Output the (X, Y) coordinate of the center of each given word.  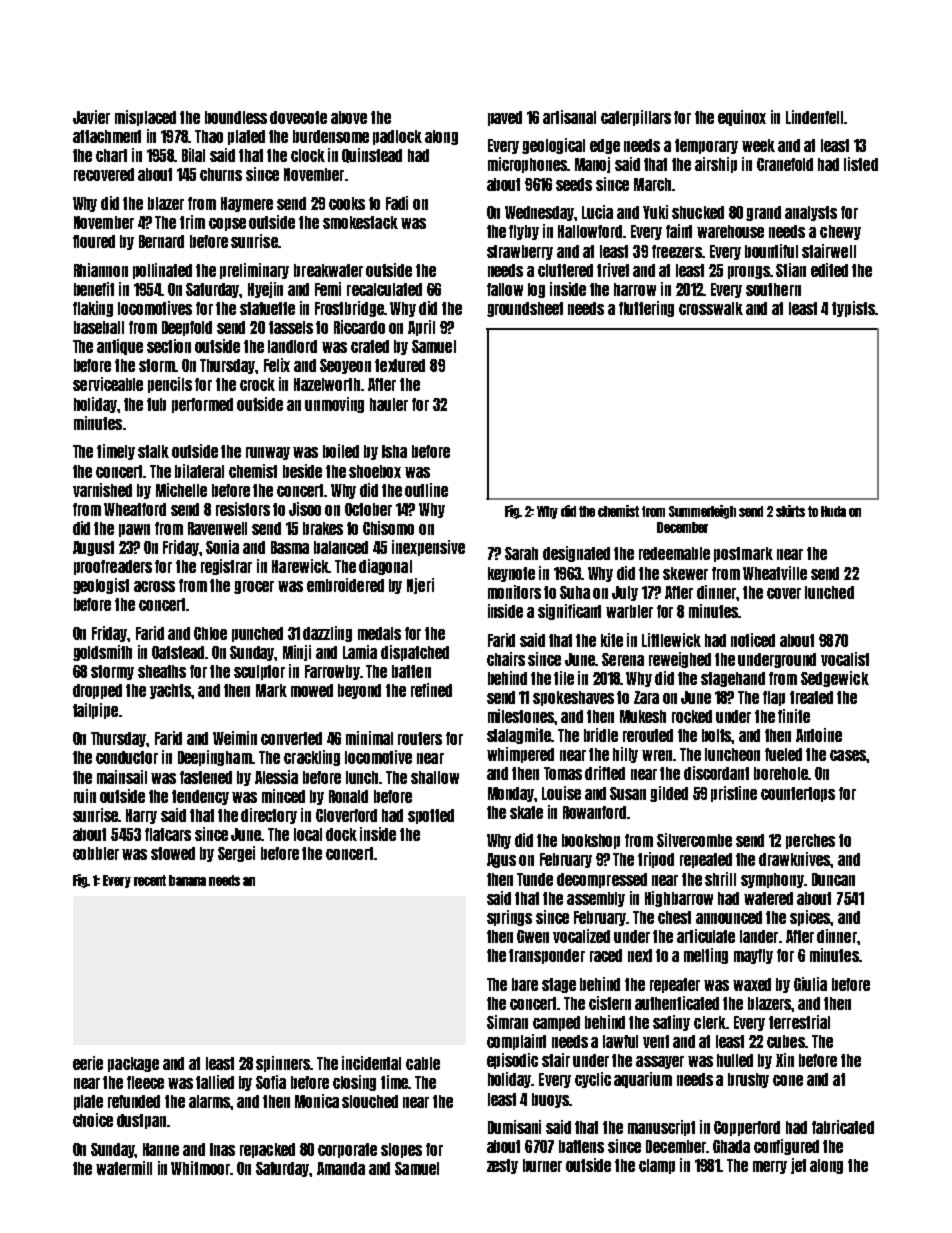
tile (564, 678)
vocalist (845, 659)
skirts (790, 511)
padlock (397, 137)
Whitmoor (201, 1168)
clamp (657, 1166)
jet (798, 1166)
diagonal (385, 567)
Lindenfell (814, 117)
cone (788, 1080)
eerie (88, 1063)
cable (423, 1063)
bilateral (199, 471)
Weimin (235, 738)
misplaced (145, 118)
